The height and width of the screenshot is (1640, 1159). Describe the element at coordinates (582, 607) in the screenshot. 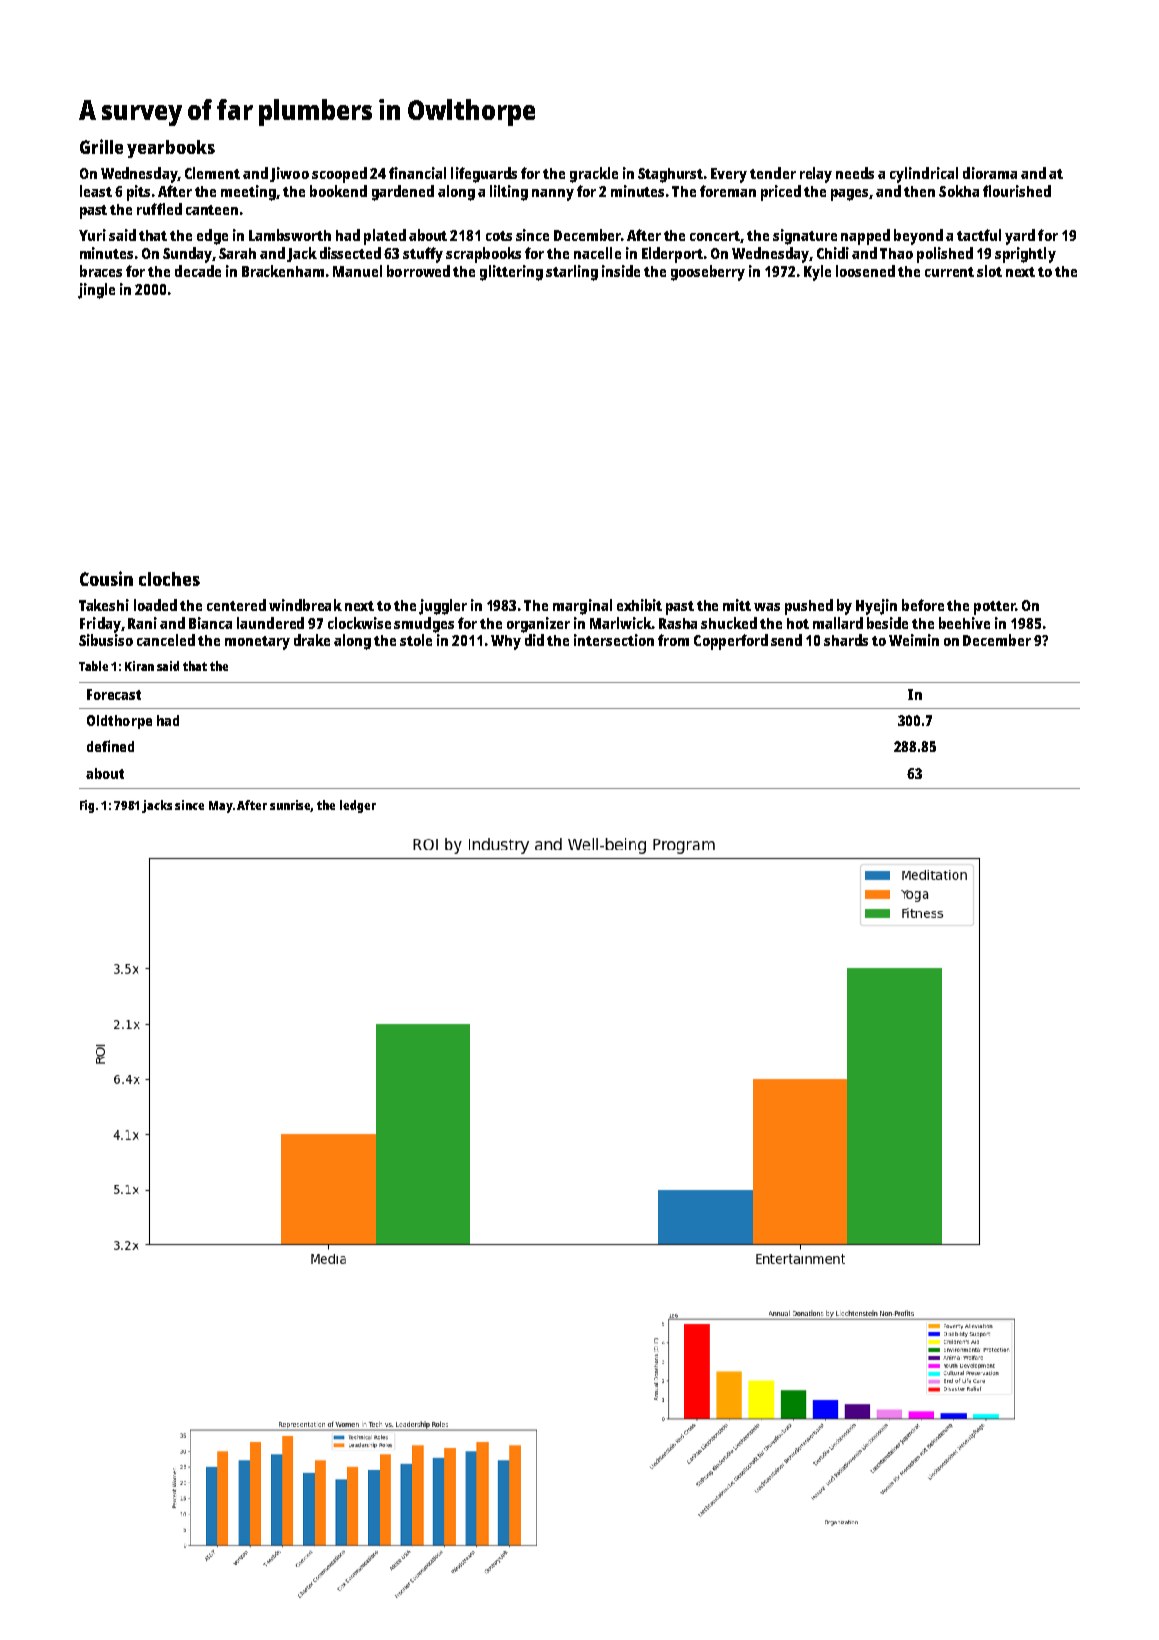

I see `marginal` at that location.
